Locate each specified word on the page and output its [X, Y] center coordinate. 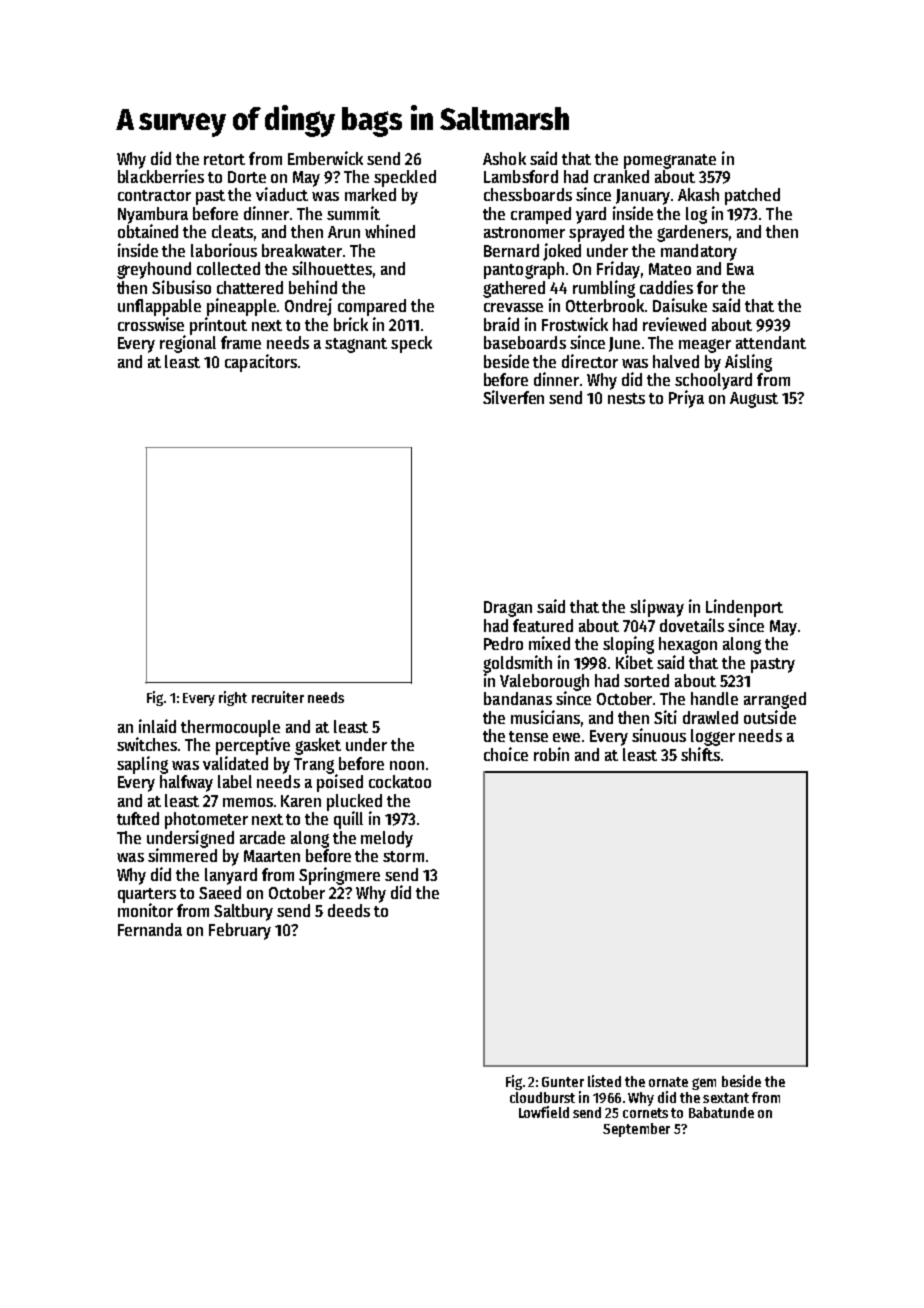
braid [501, 324]
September [636, 1130]
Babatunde [721, 1112]
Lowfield [544, 1112]
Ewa [740, 269]
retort [224, 159]
